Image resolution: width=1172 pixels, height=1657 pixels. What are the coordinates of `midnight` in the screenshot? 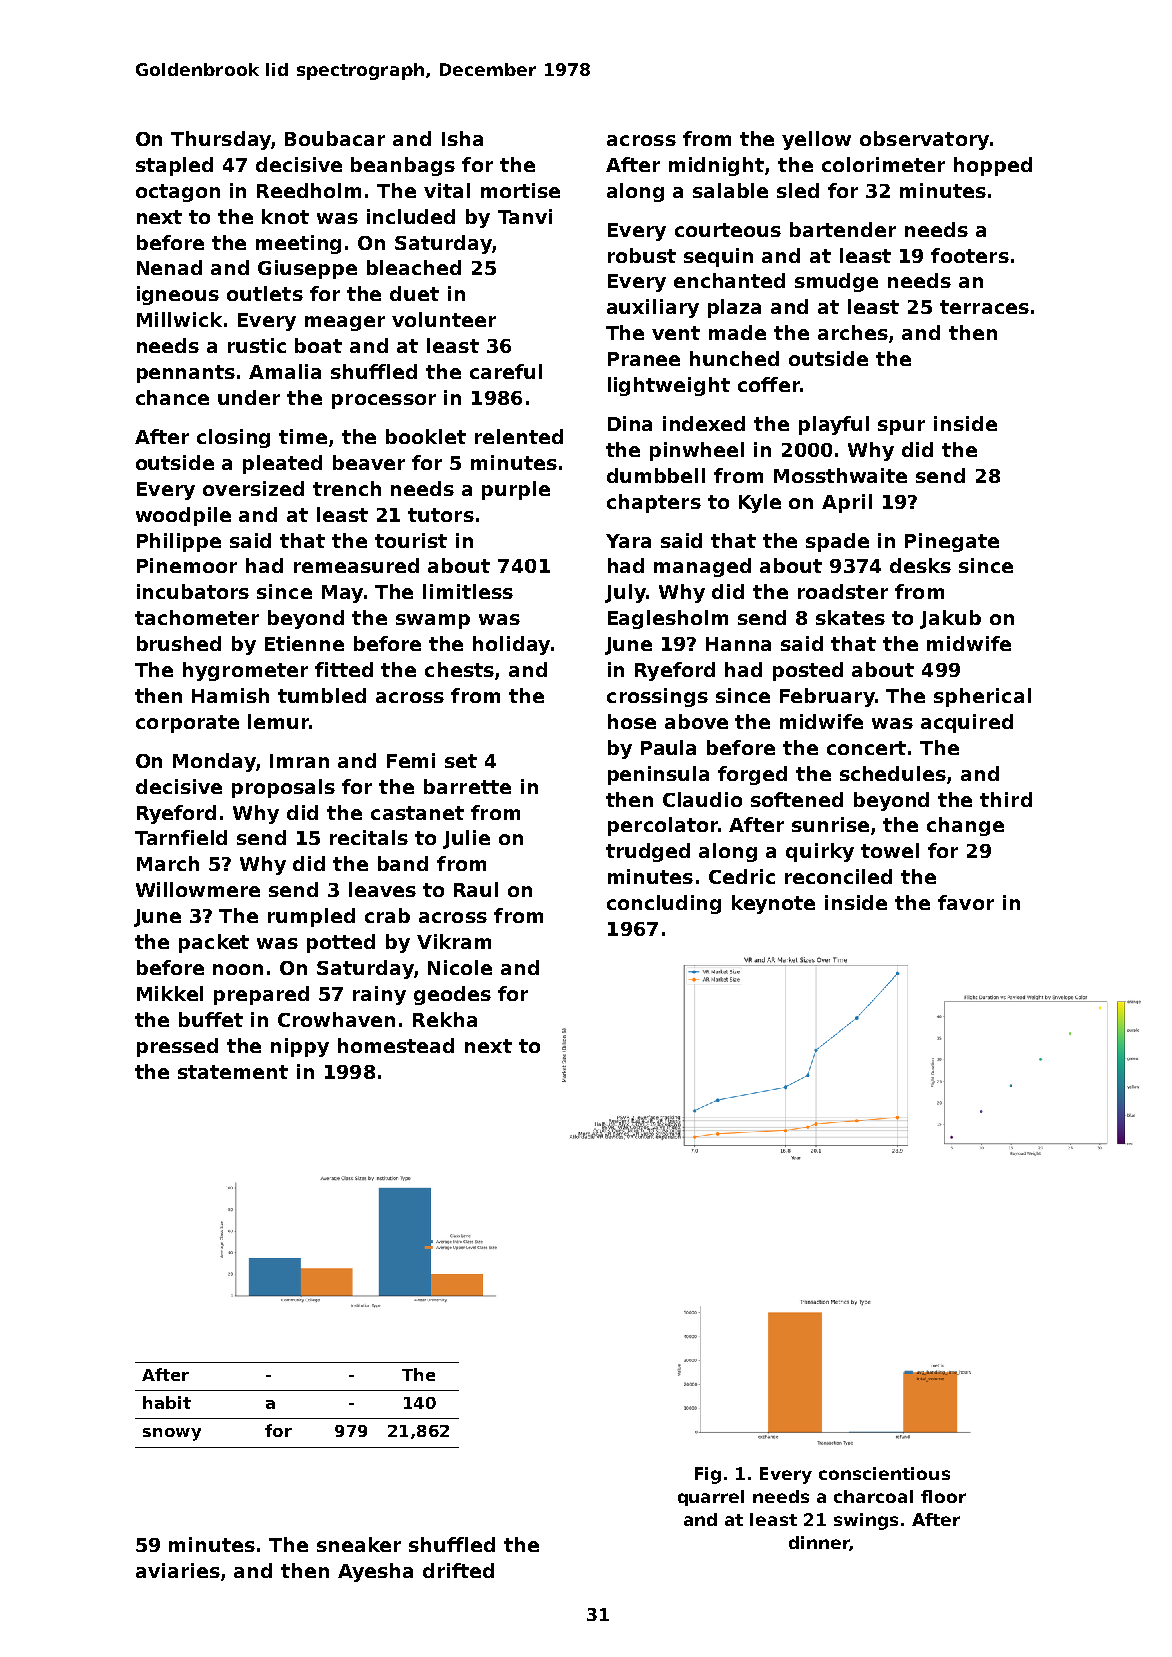 It's located at (716, 166).
